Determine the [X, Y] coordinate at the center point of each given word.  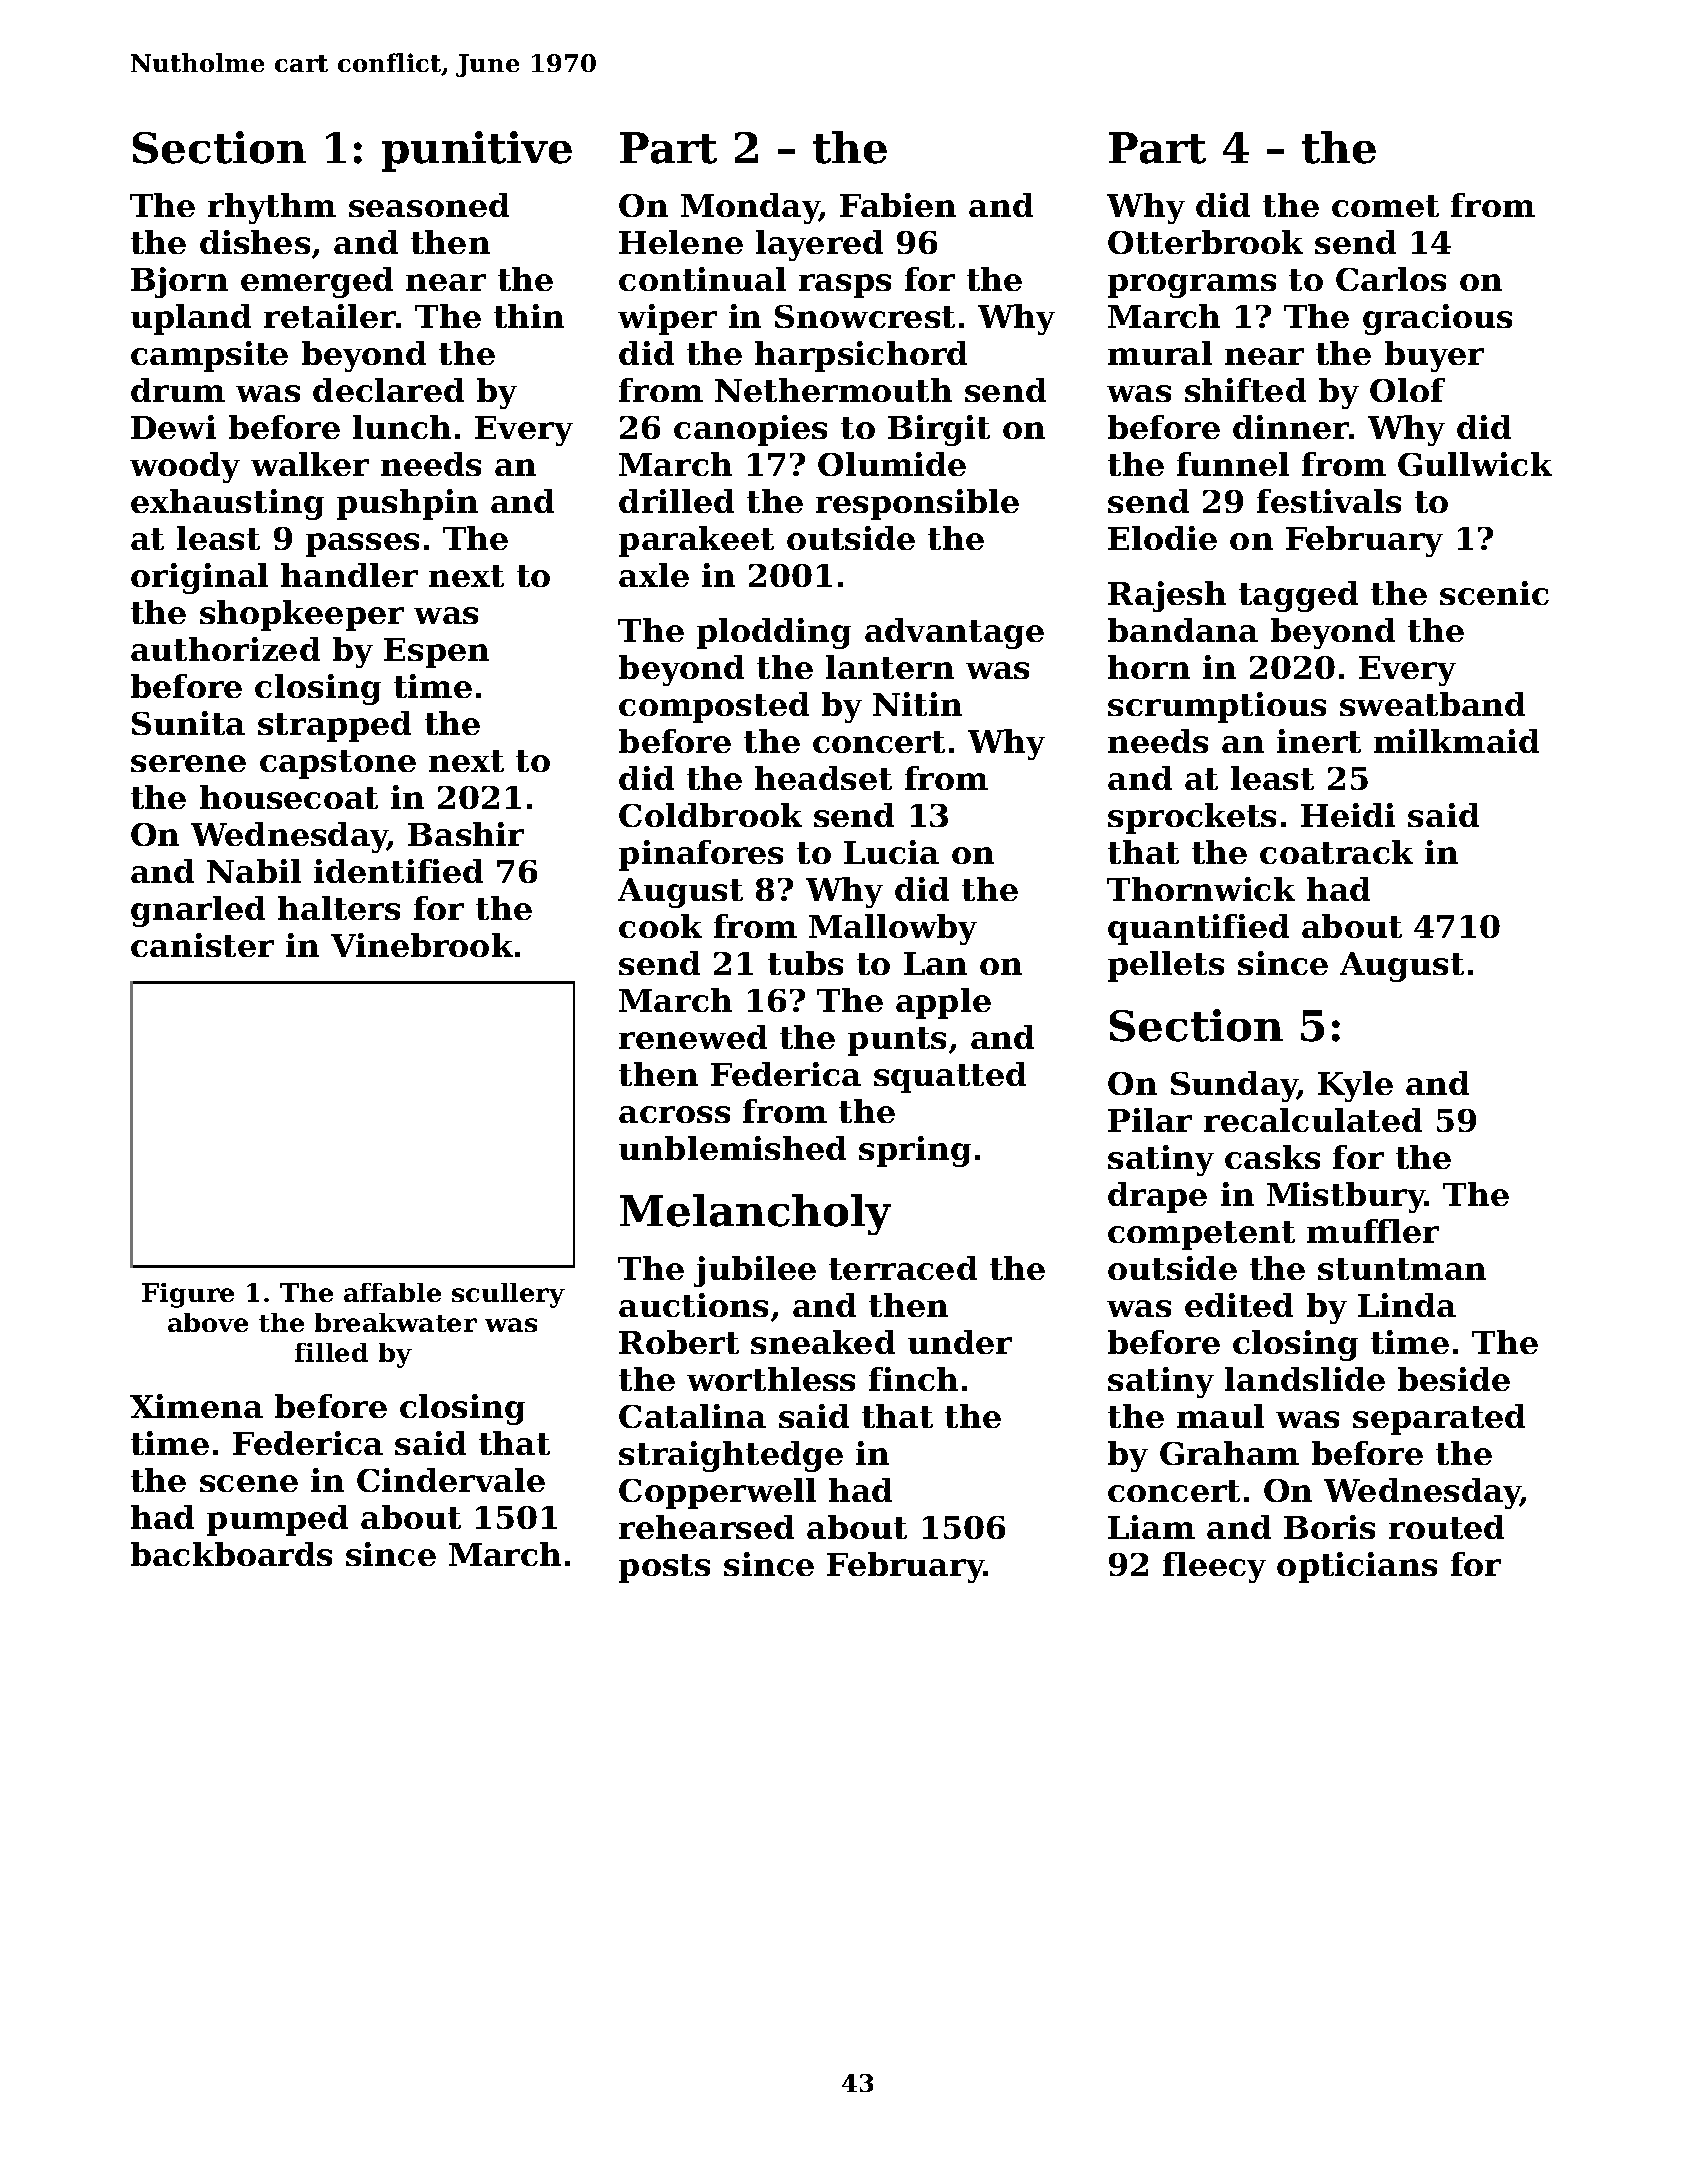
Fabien [898, 205]
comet [1385, 206]
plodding [774, 633]
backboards [231, 1554]
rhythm [272, 208]
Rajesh [1167, 596]
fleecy [1214, 1567]
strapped [334, 726]
